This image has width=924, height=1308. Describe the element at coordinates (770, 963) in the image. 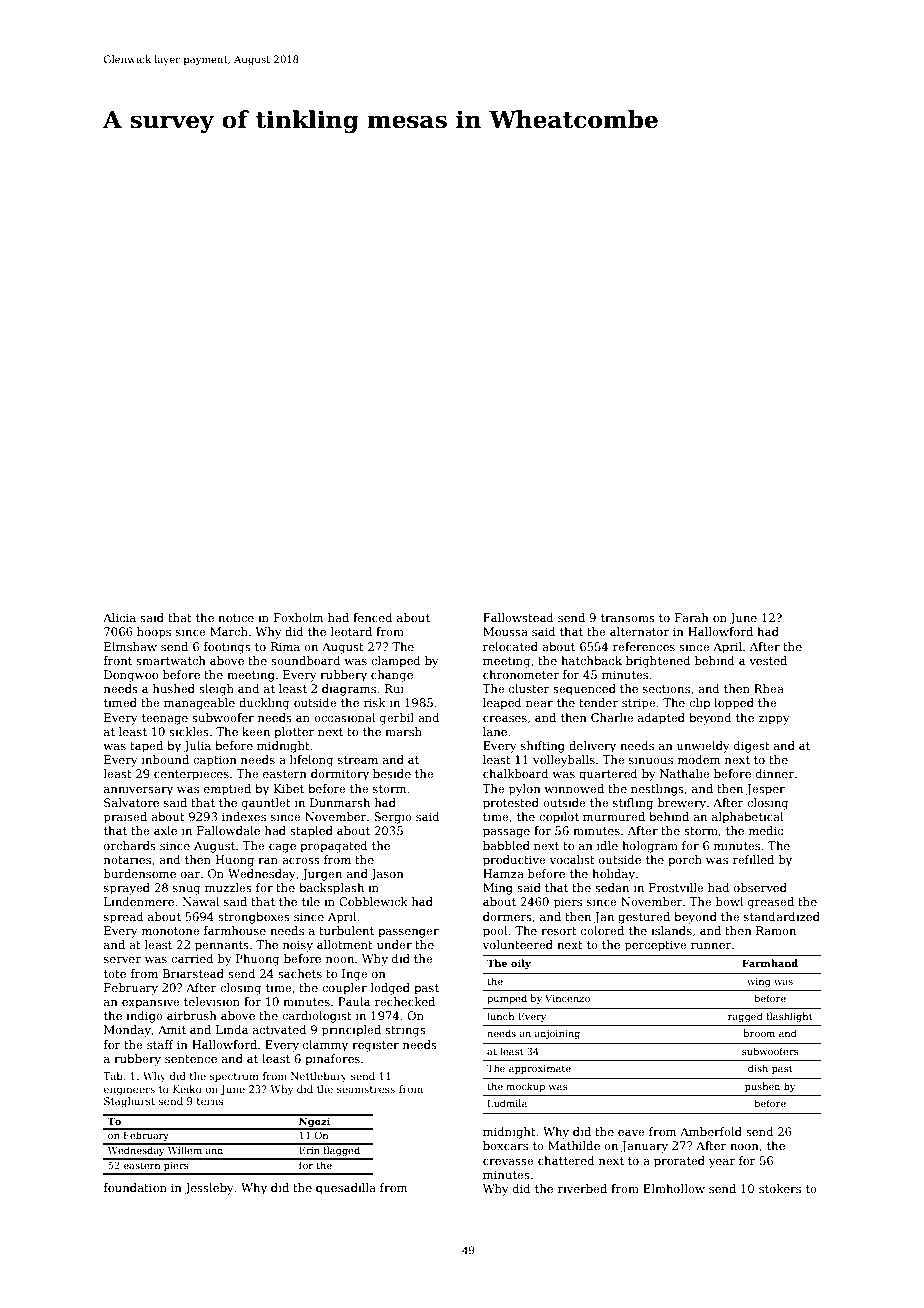

I see `Farmhand` at that location.
